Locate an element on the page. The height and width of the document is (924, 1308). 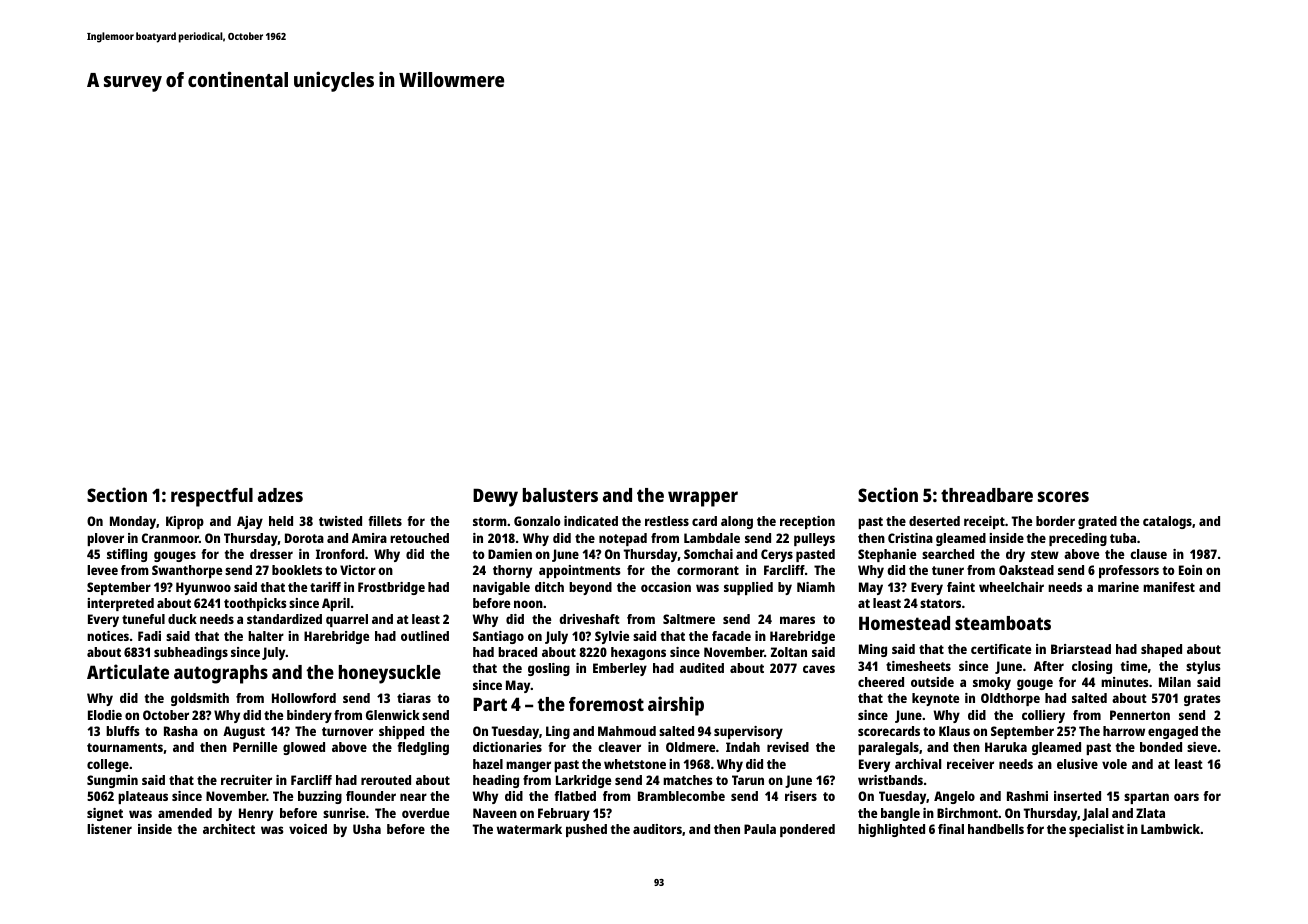
oars is located at coordinates (1186, 797).
